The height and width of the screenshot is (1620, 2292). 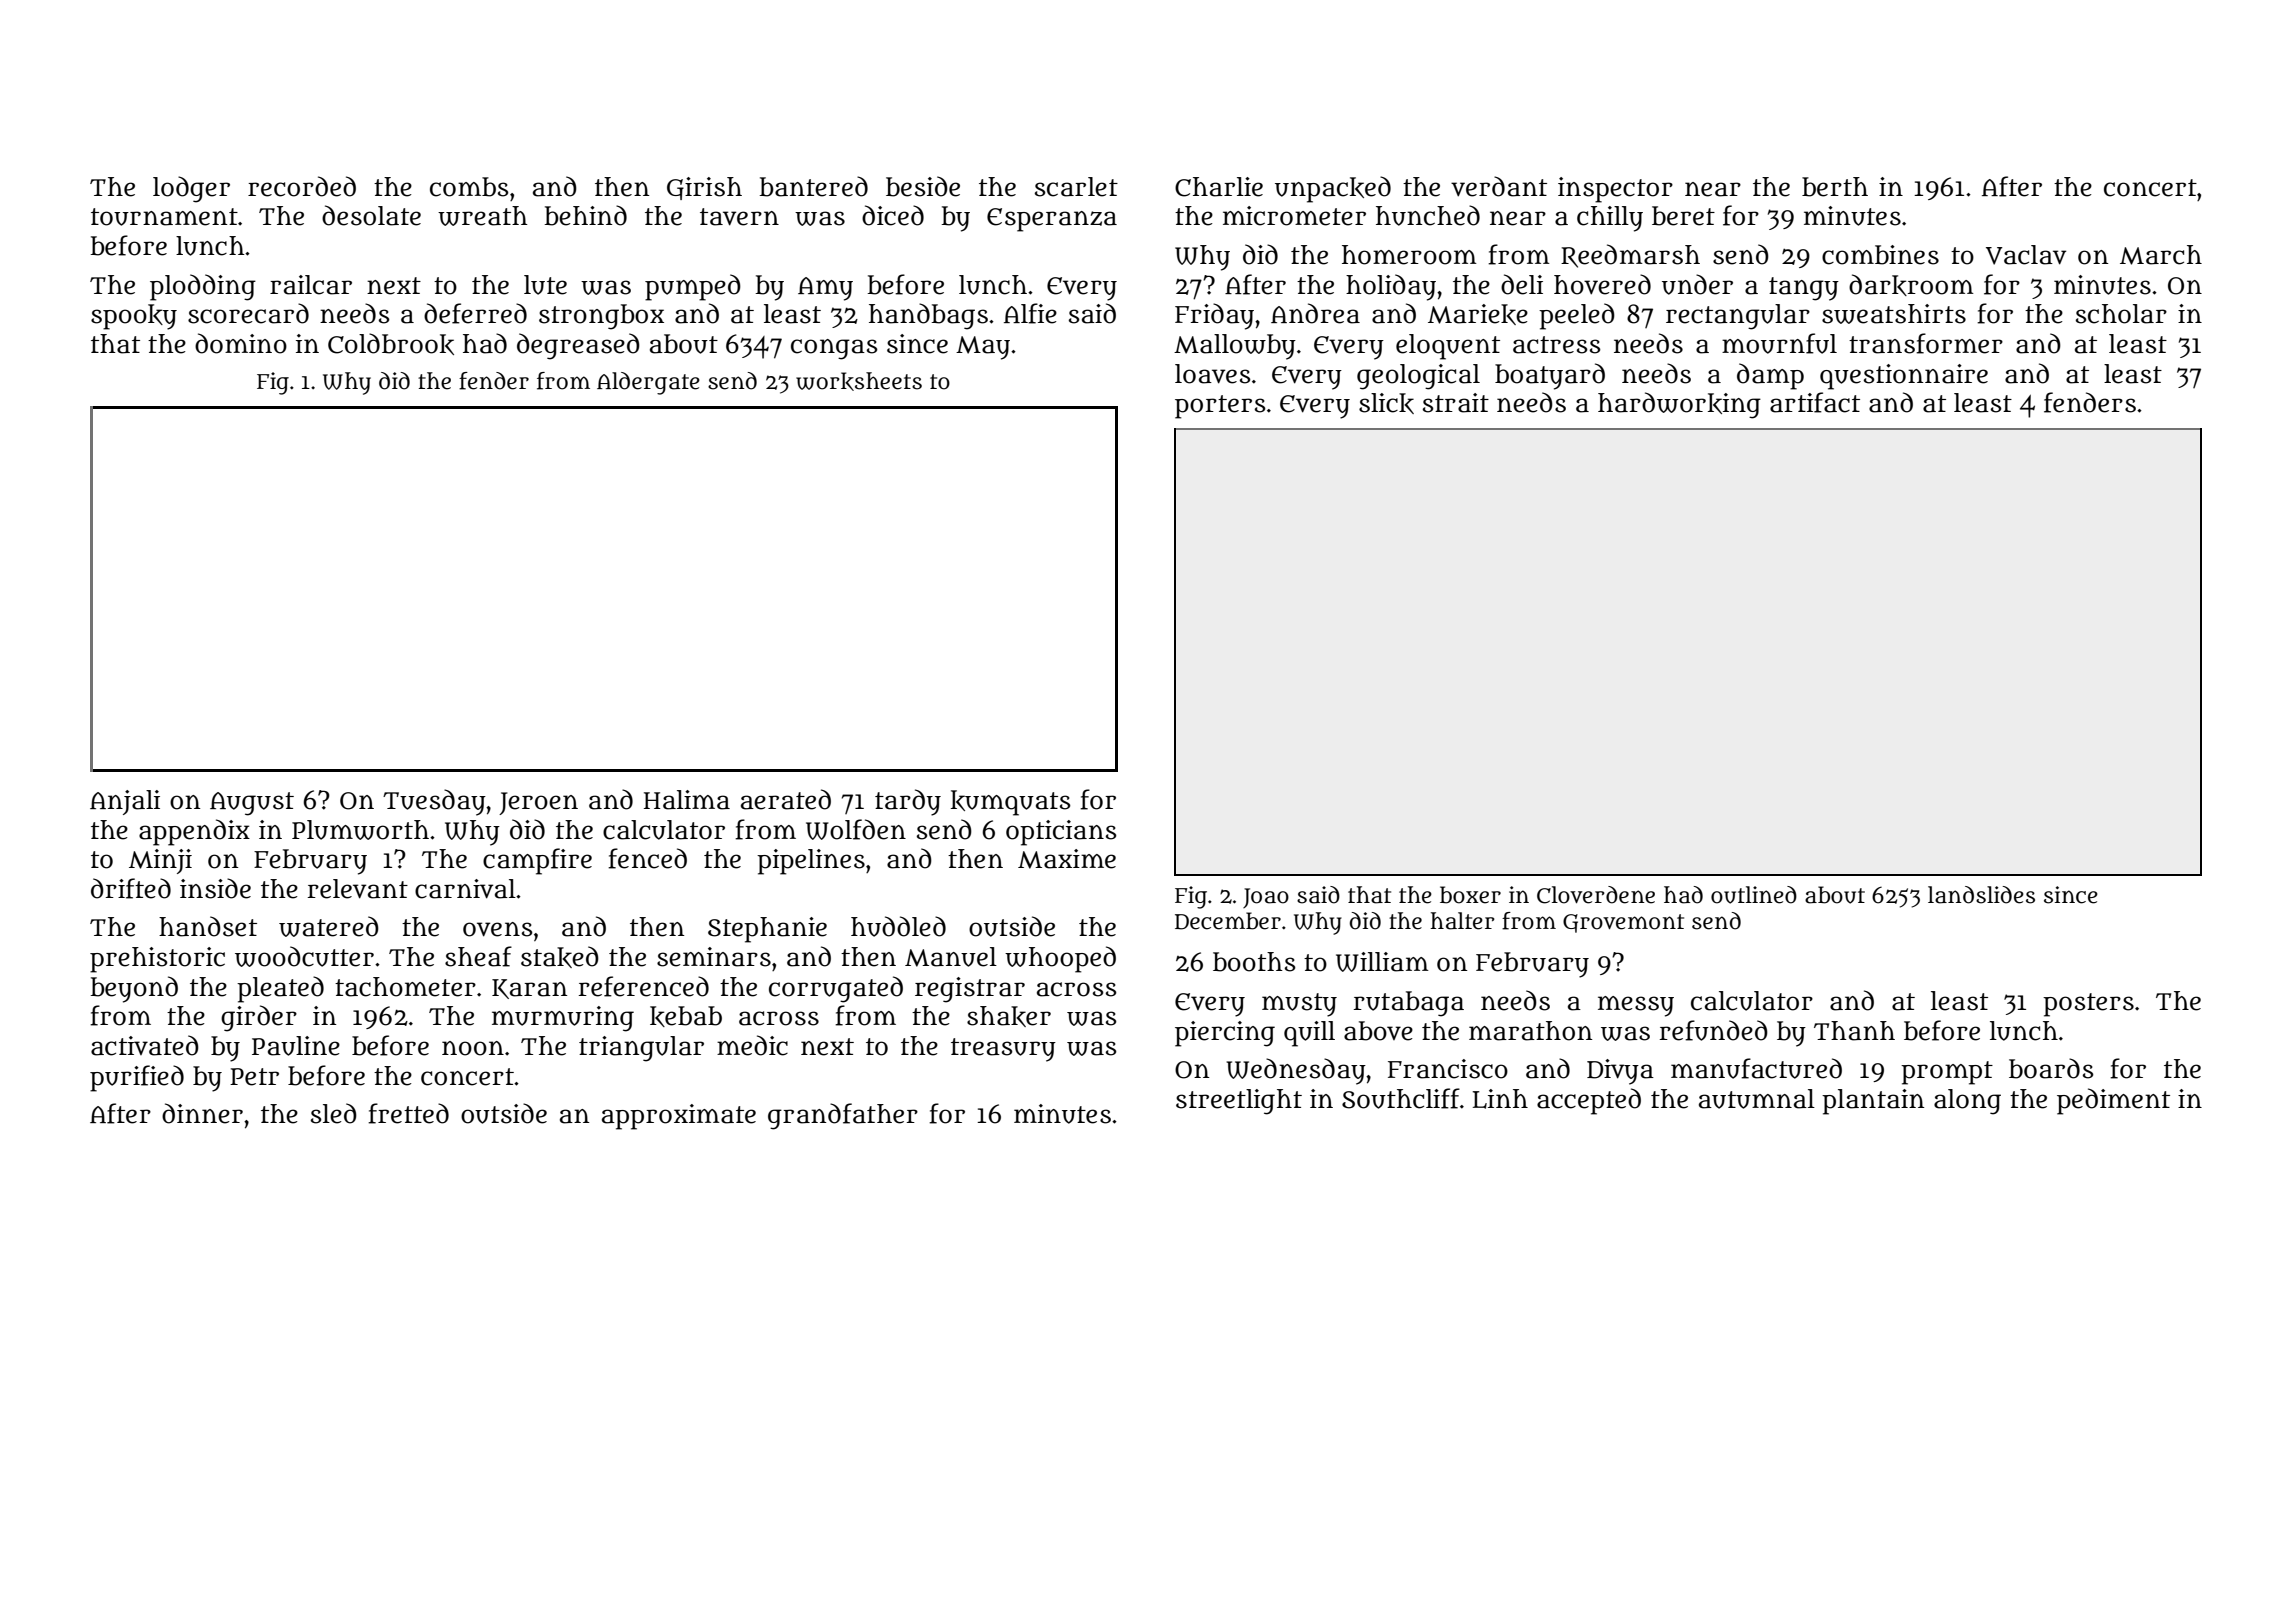 What do you see at coordinates (191, 189) in the screenshot?
I see `lodger` at bounding box center [191, 189].
